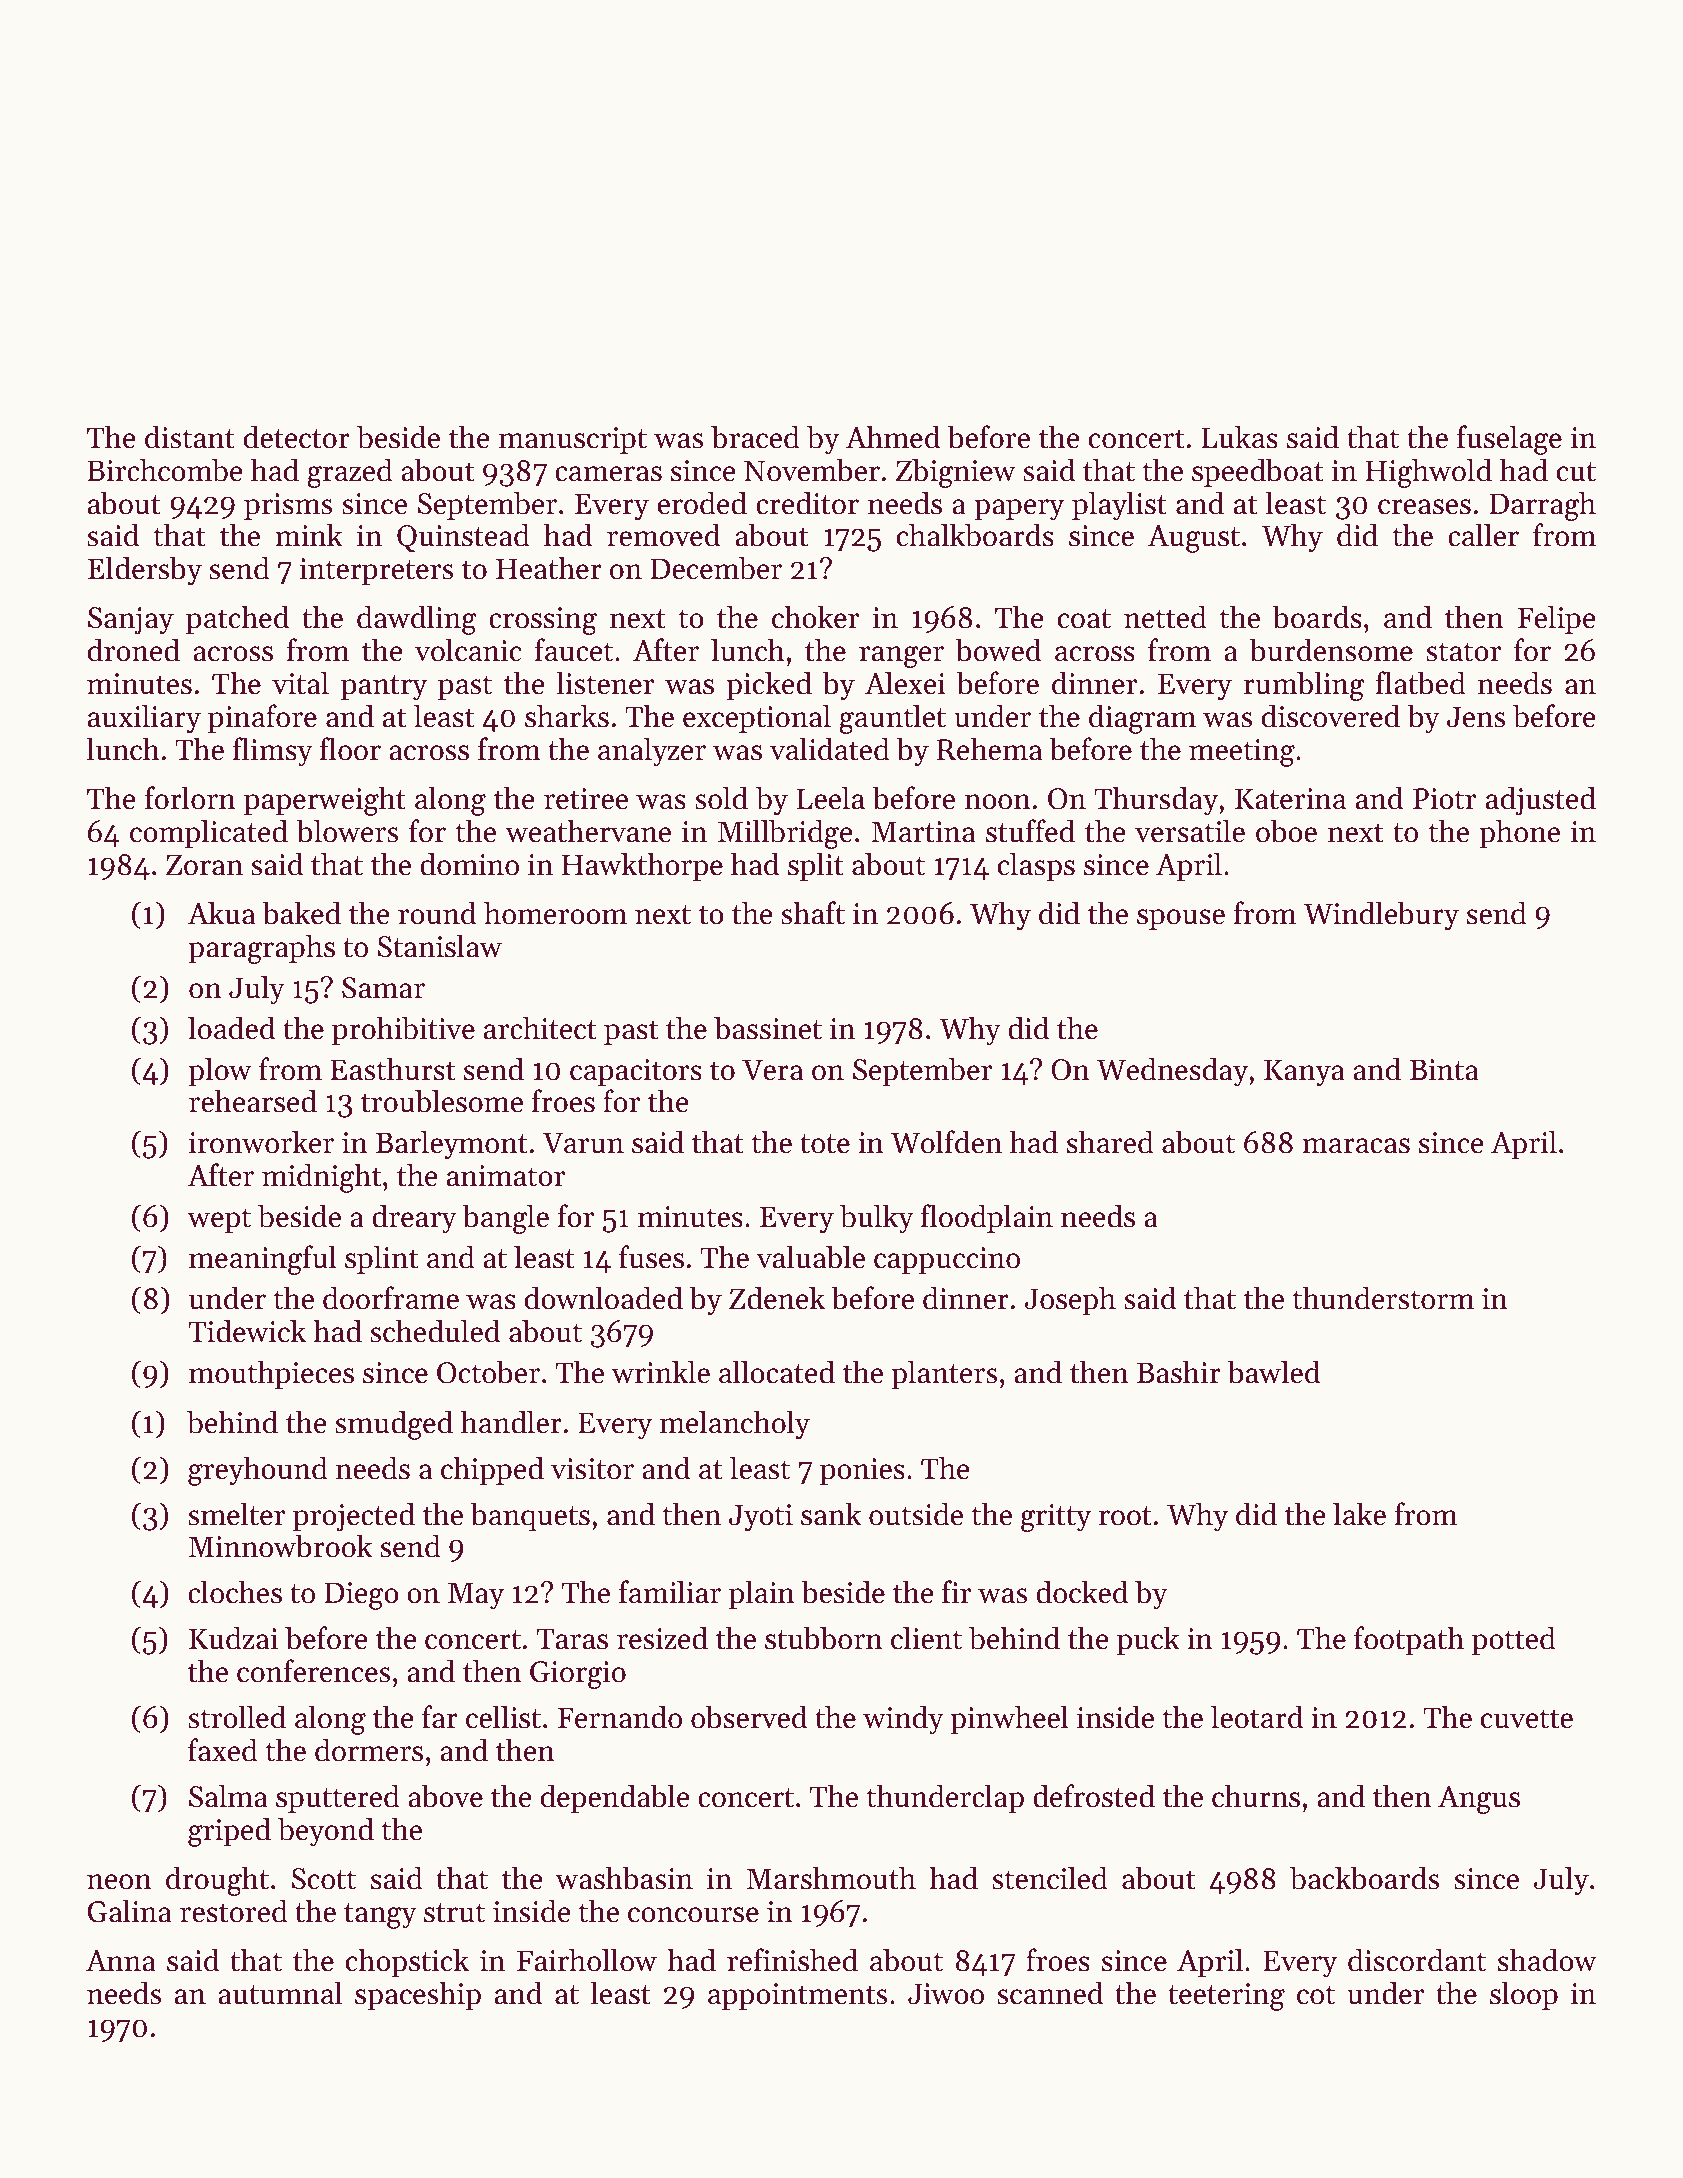  Describe the element at coordinates (877, 1219) in the screenshot. I see `bulky` at that location.
